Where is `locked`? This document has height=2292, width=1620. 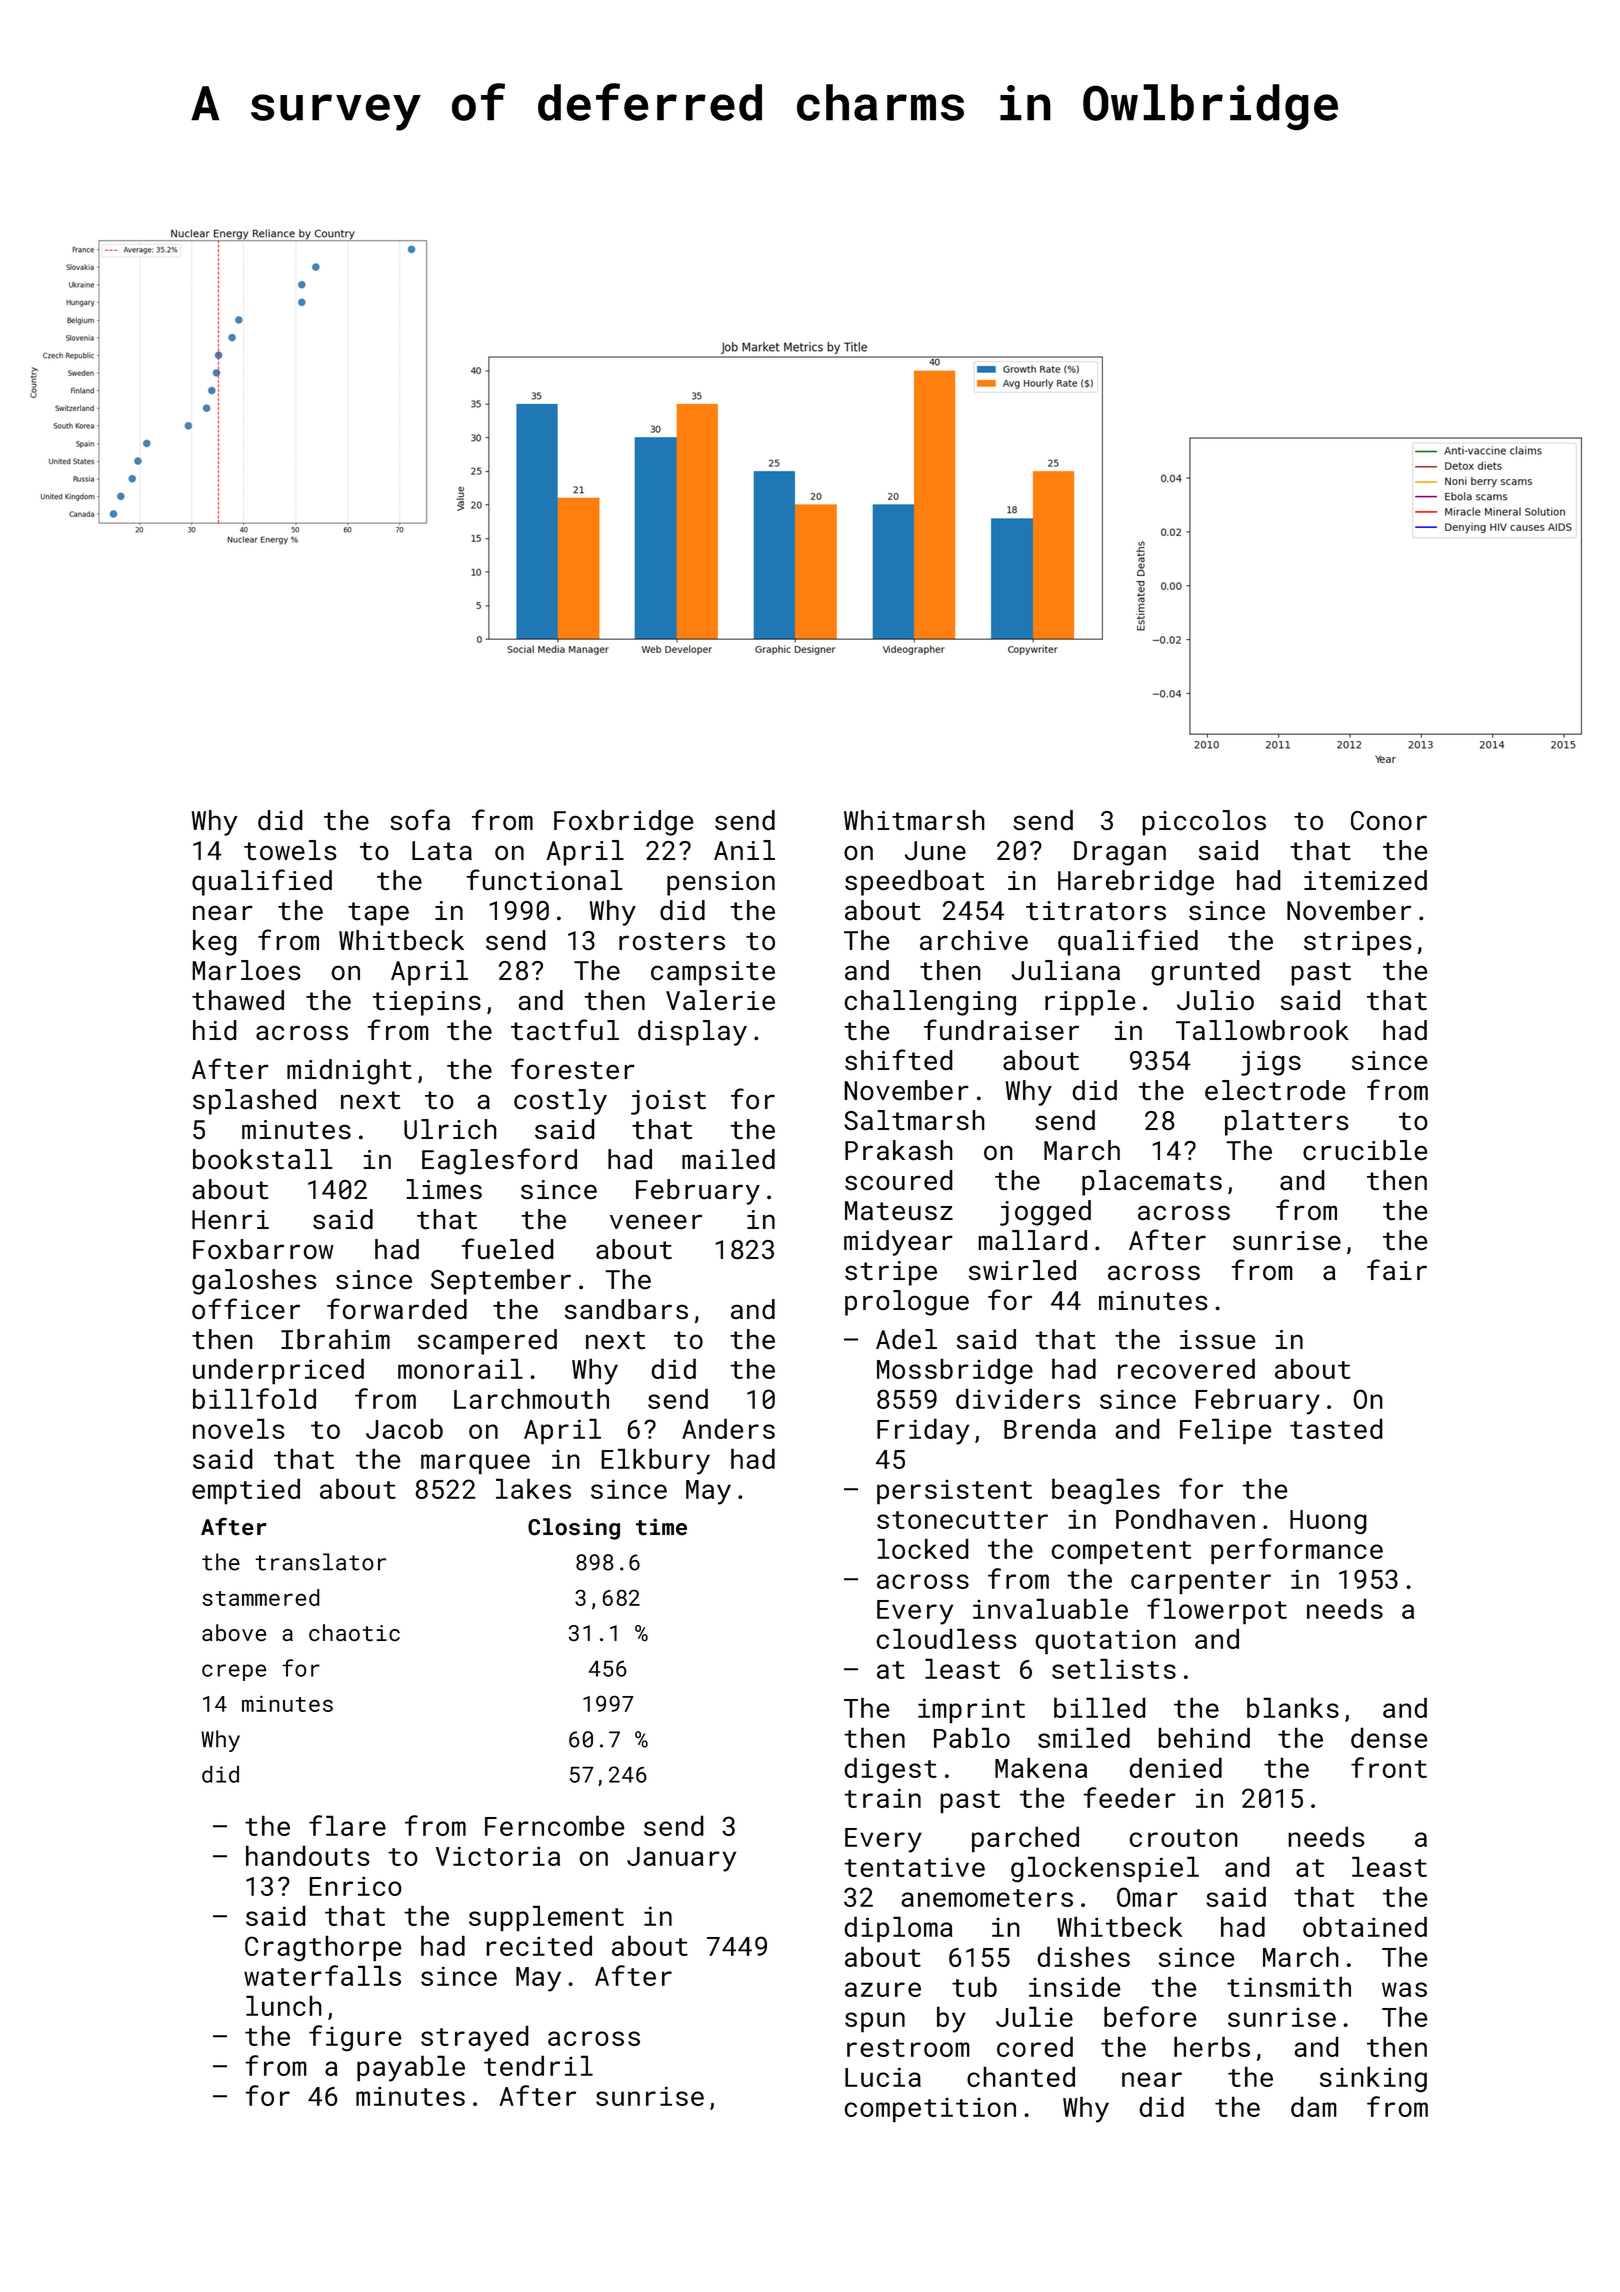
locked is located at coordinates (923, 1548).
